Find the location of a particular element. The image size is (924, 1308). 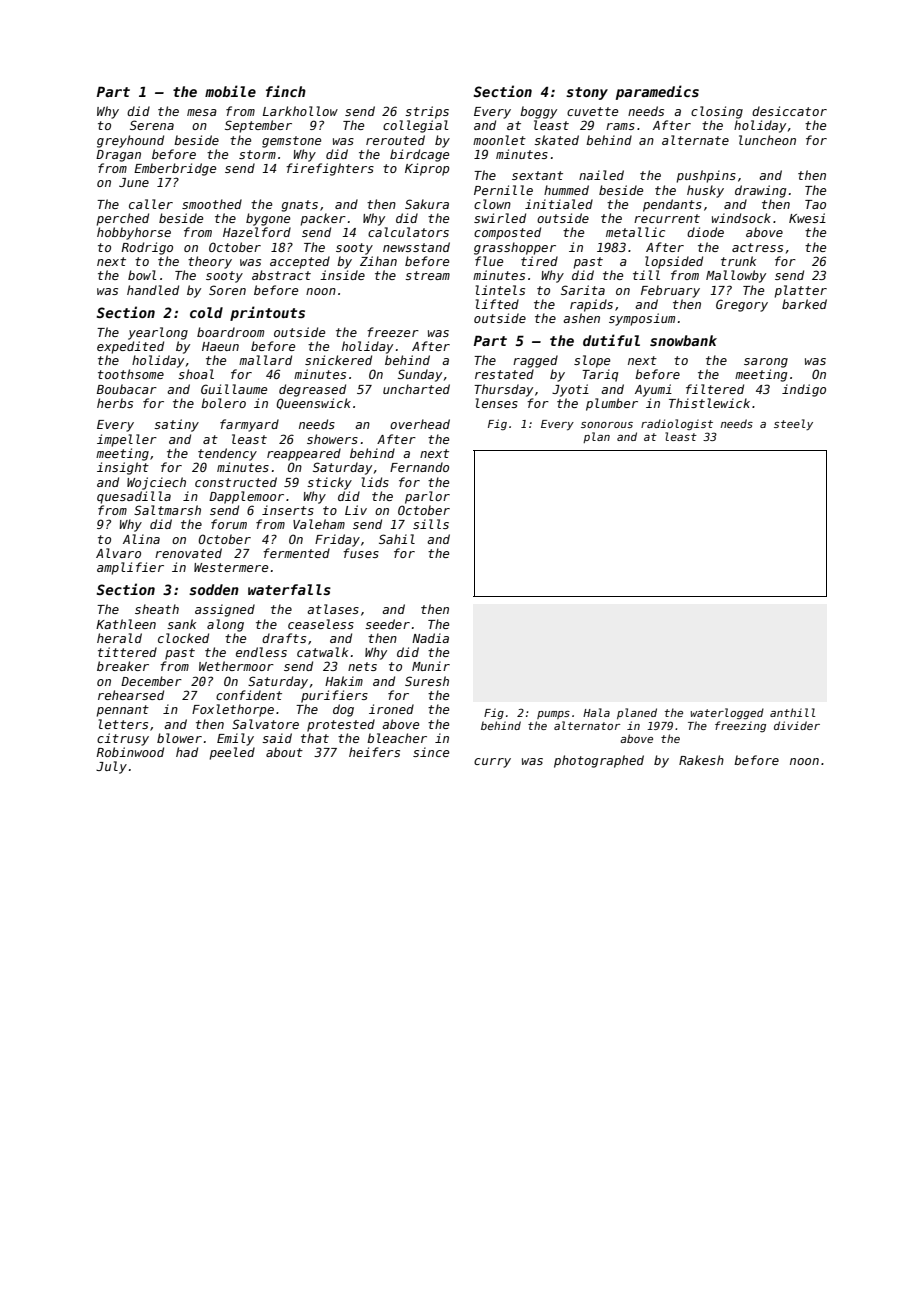

sarong is located at coordinates (766, 363).
